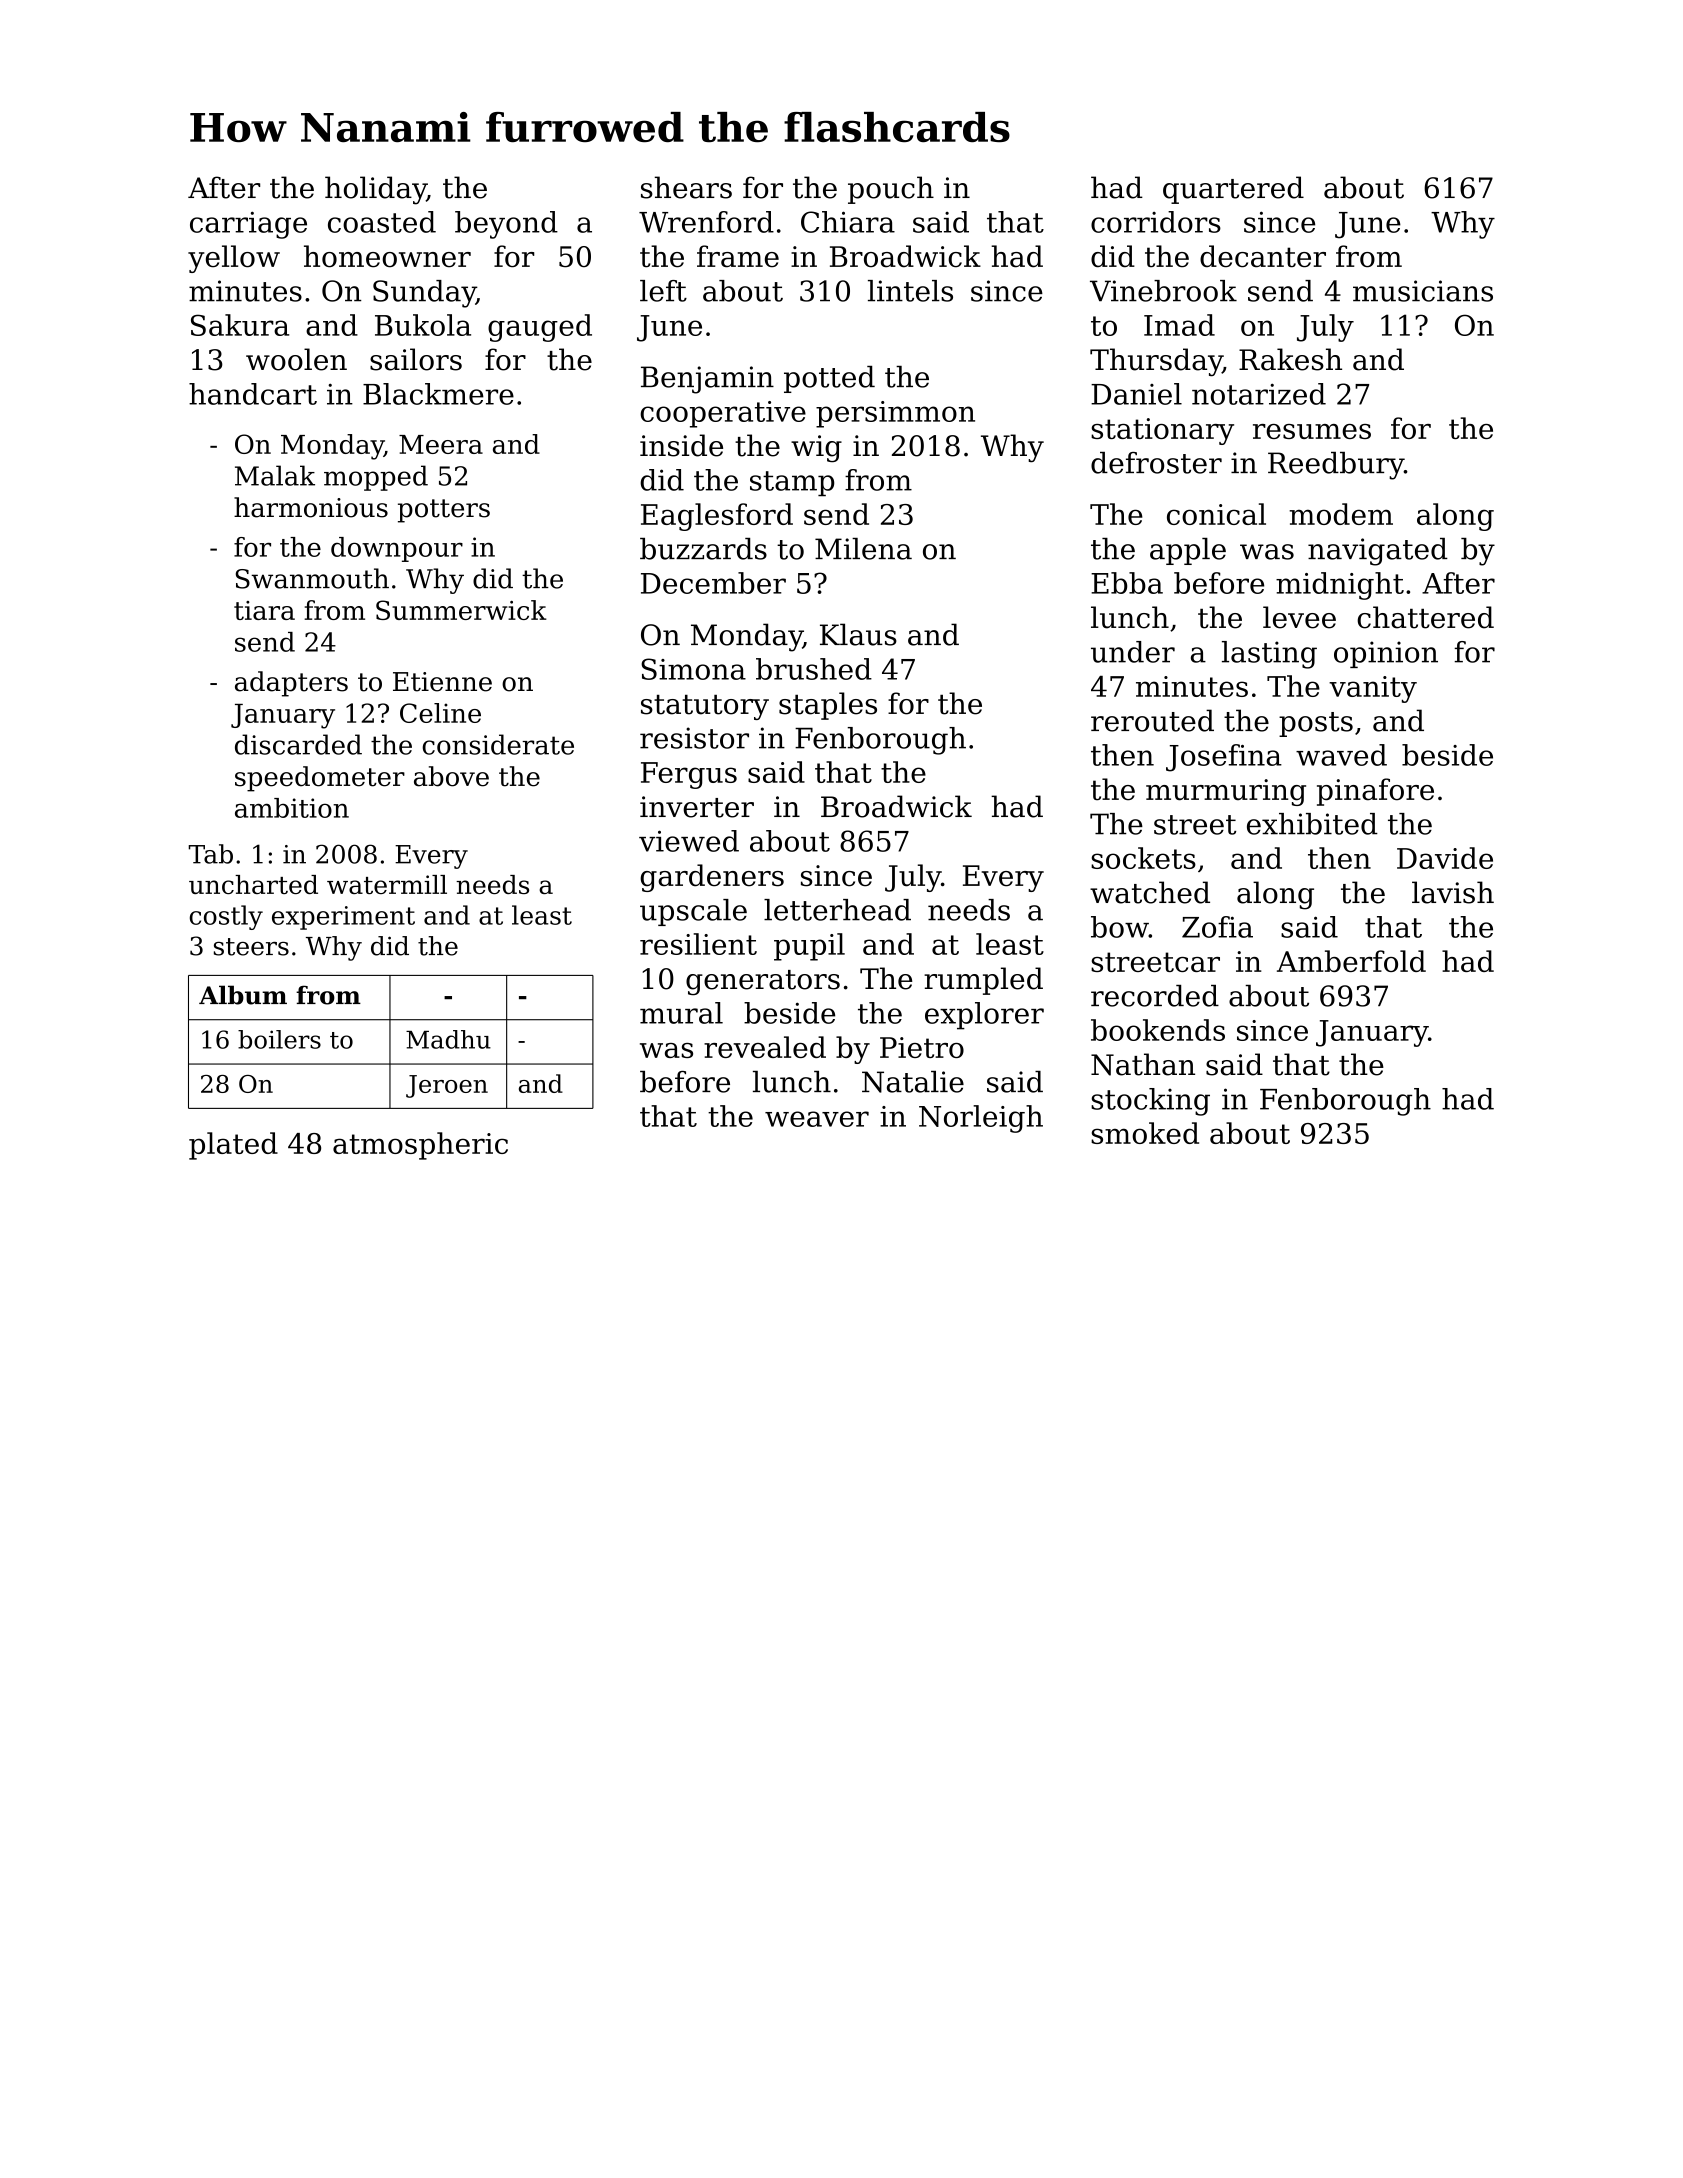 The width and height of the screenshot is (1683, 2178). Describe the element at coordinates (981, 1119) in the screenshot. I see `Norleigh` at that location.
